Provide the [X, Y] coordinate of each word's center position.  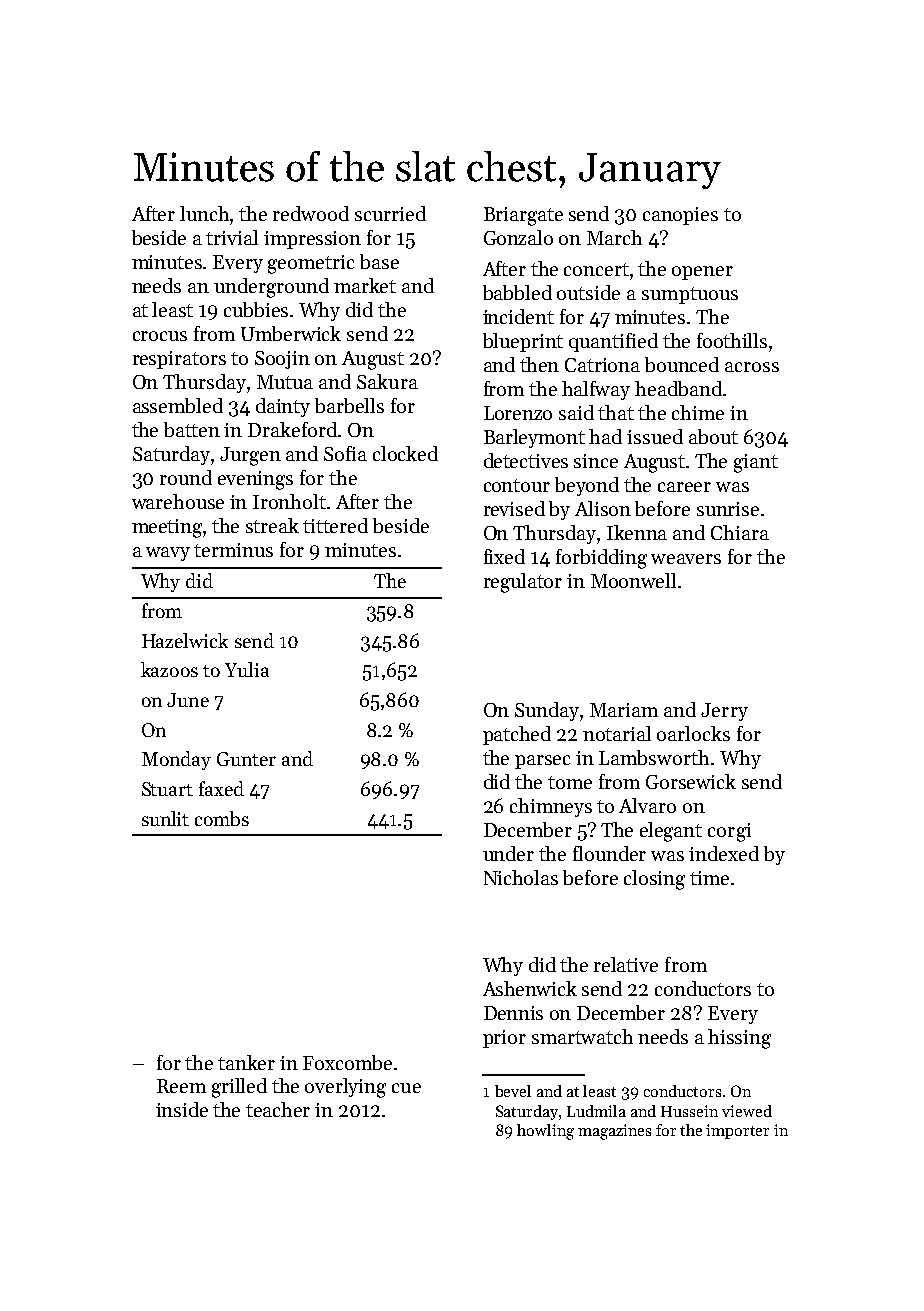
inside [182, 1109]
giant [756, 463]
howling [545, 1132]
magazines [614, 1132]
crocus [160, 336]
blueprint [523, 342]
